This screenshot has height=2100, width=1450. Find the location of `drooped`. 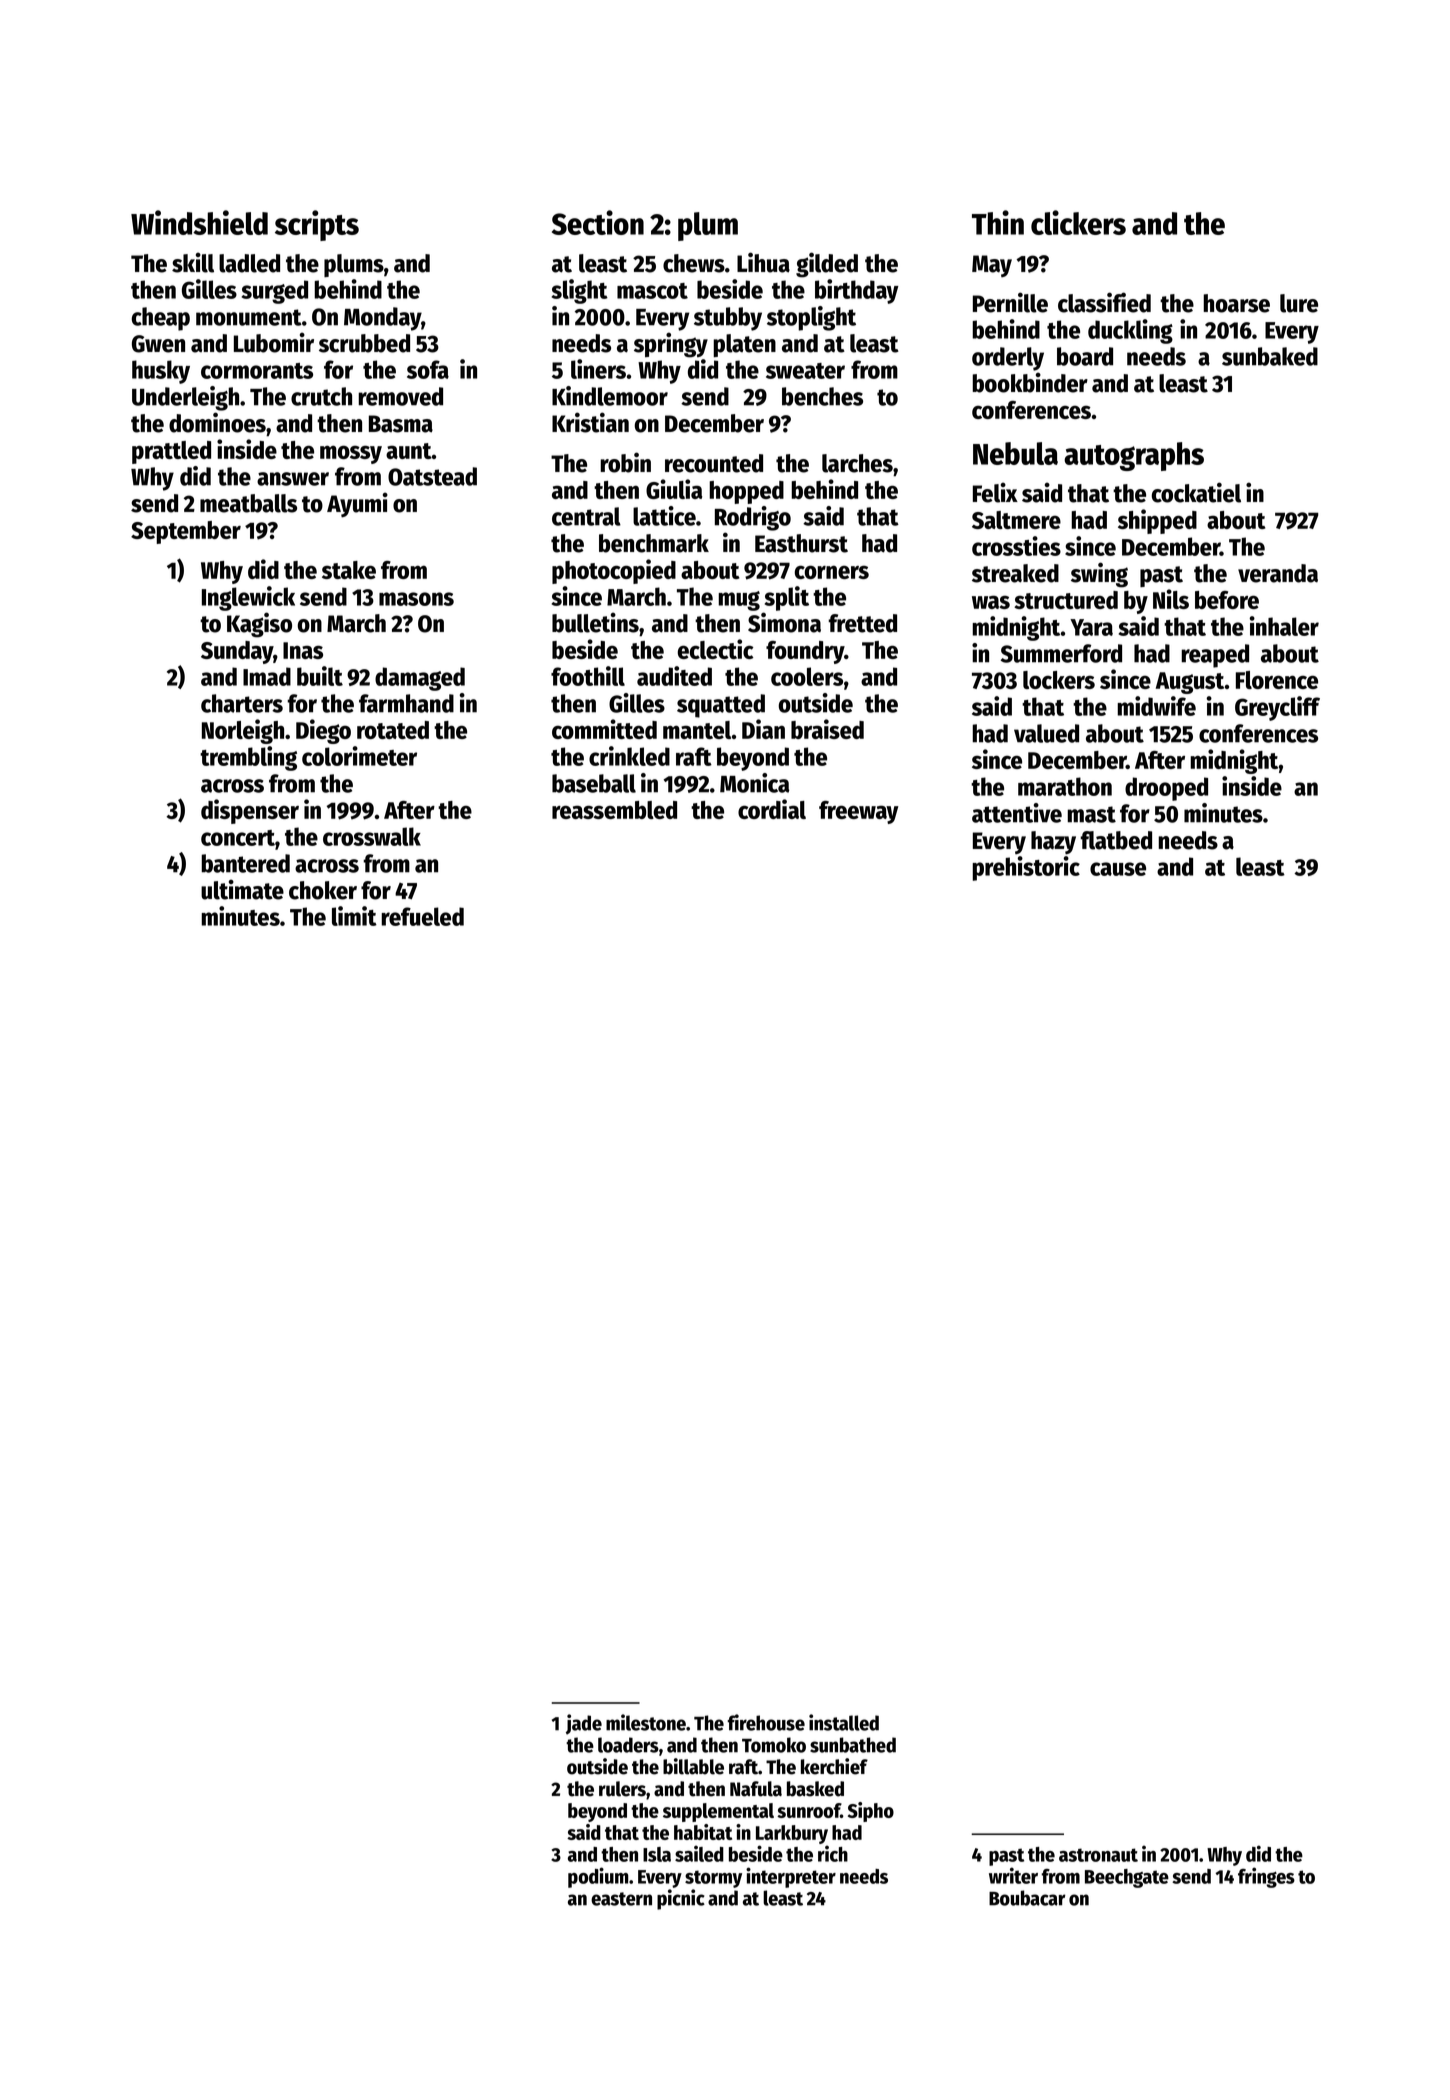

drooped is located at coordinates (1166, 789).
